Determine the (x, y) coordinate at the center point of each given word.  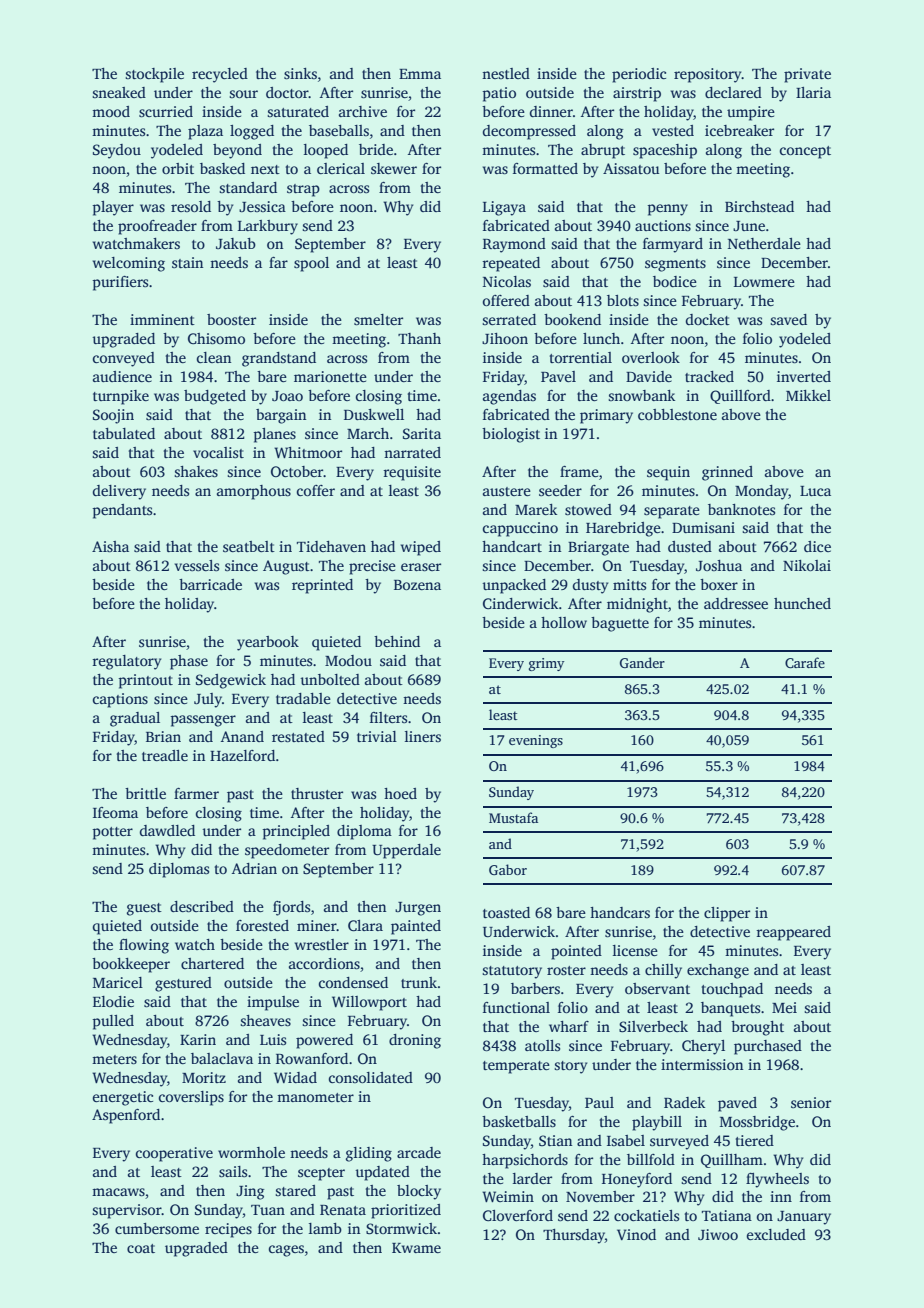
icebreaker (739, 130)
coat (141, 1248)
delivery (119, 492)
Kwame (416, 1248)
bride (376, 149)
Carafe (805, 662)
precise (372, 567)
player (113, 208)
